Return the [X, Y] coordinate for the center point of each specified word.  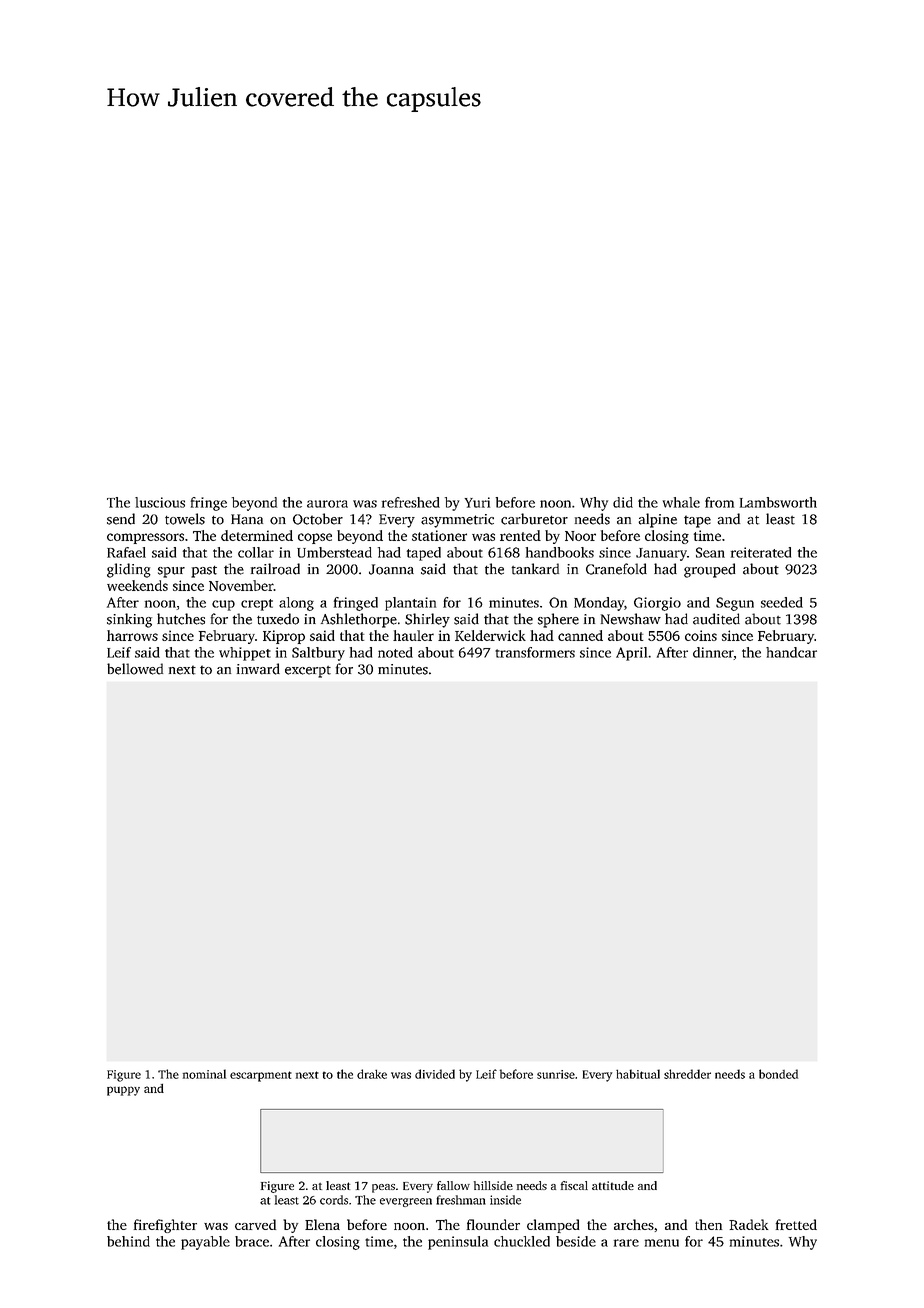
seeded [782, 602]
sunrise [556, 1074]
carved [255, 1224]
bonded [778, 1074]
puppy [123, 1091]
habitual [638, 1074]
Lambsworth [778, 502]
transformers [535, 652]
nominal [204, 1074]
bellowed [135, 669]
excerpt [308, 672]
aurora [327, 504]
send [121, 519]
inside [505, 1200]
